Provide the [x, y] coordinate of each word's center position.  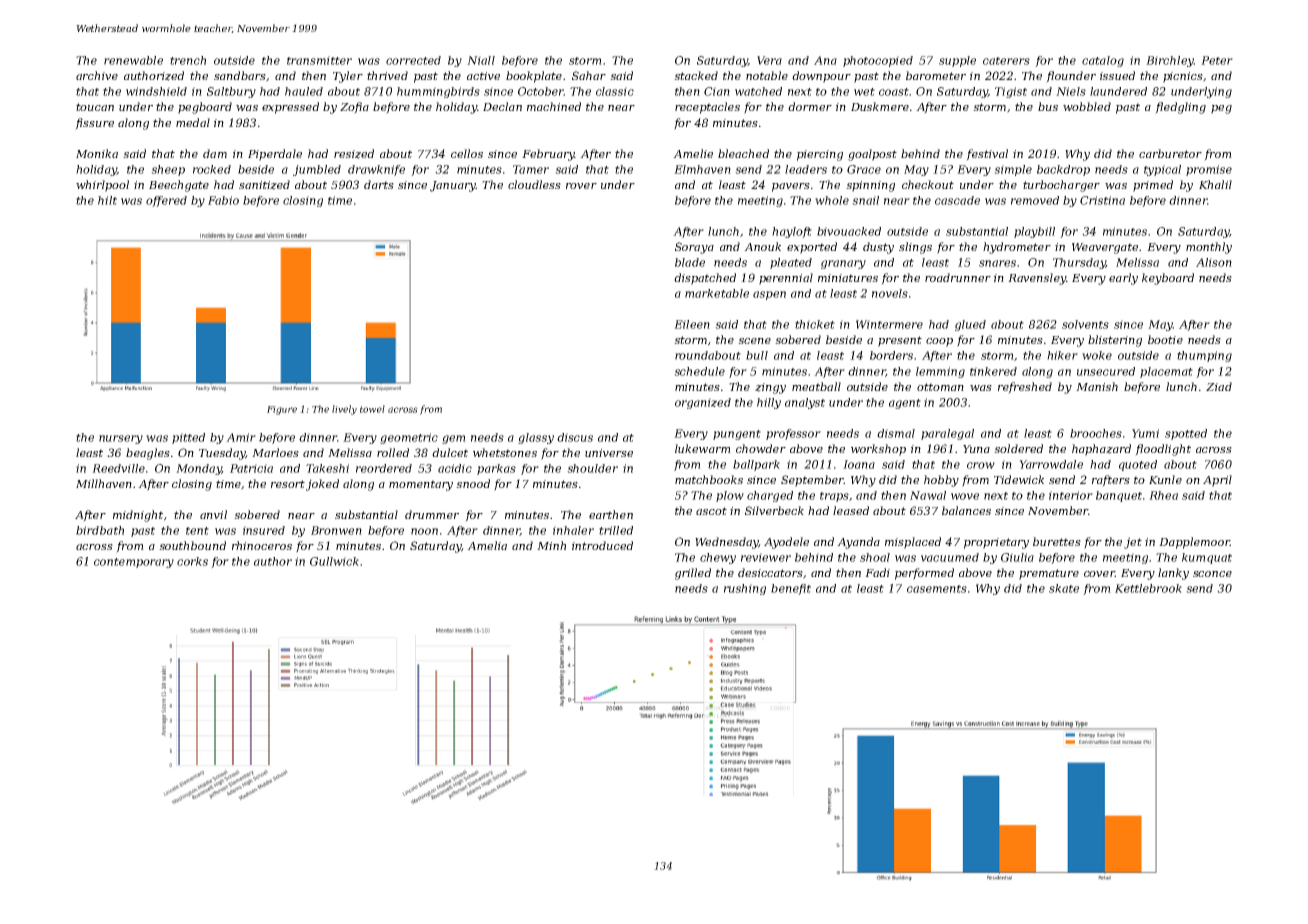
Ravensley [1037, 279]
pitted [188, 438]
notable [767, 75]
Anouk [762, 246]
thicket [815, 324]
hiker [1062, 355]
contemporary [134, 563]
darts [379, 184]
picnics [1183, 77]
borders [891, 355]
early [1123, 279]
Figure [282, 410]
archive [97, 75]
